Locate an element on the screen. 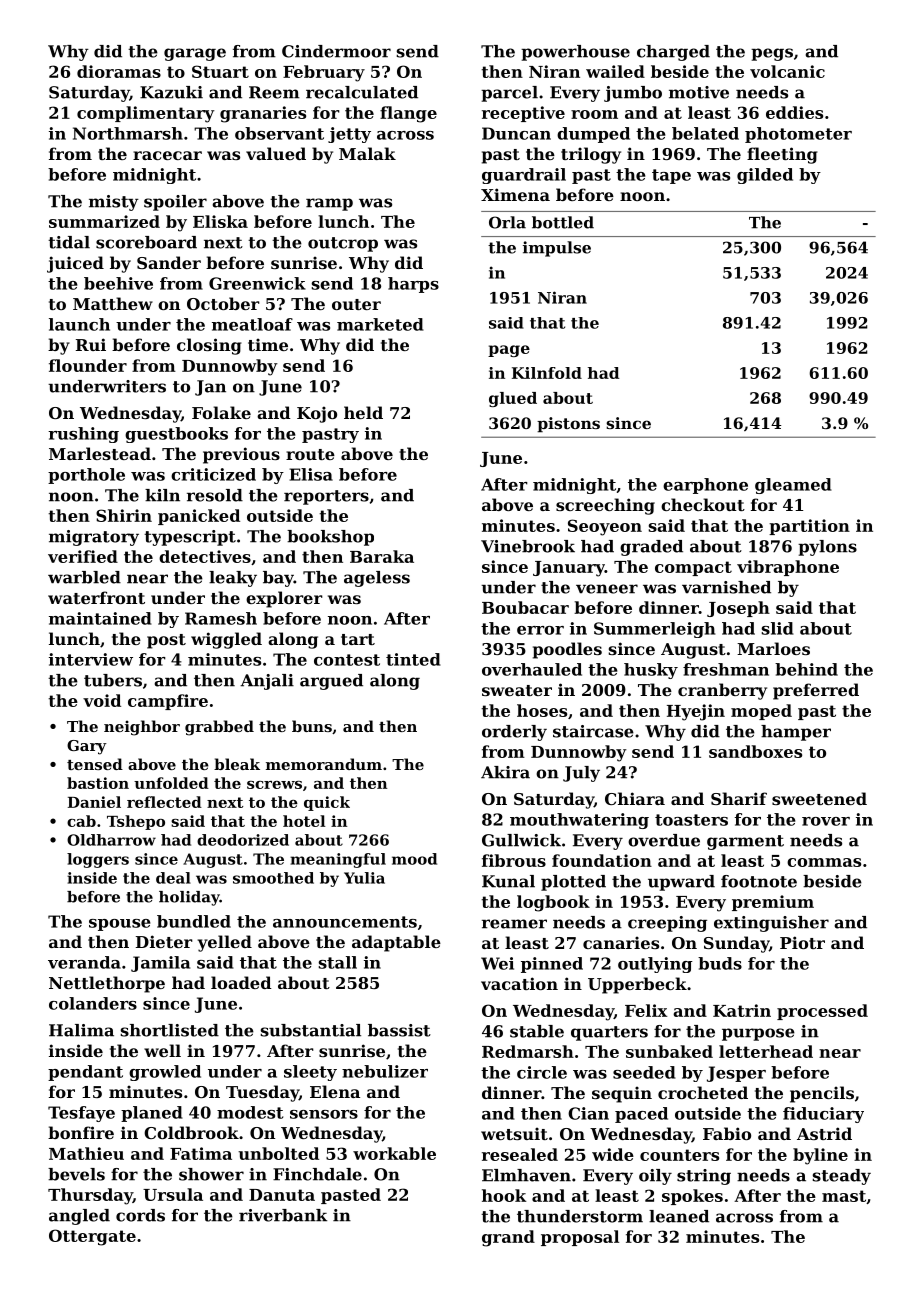 This screenshot has height=1308, width=924. proposal is located at coordinates (580, 1238).
